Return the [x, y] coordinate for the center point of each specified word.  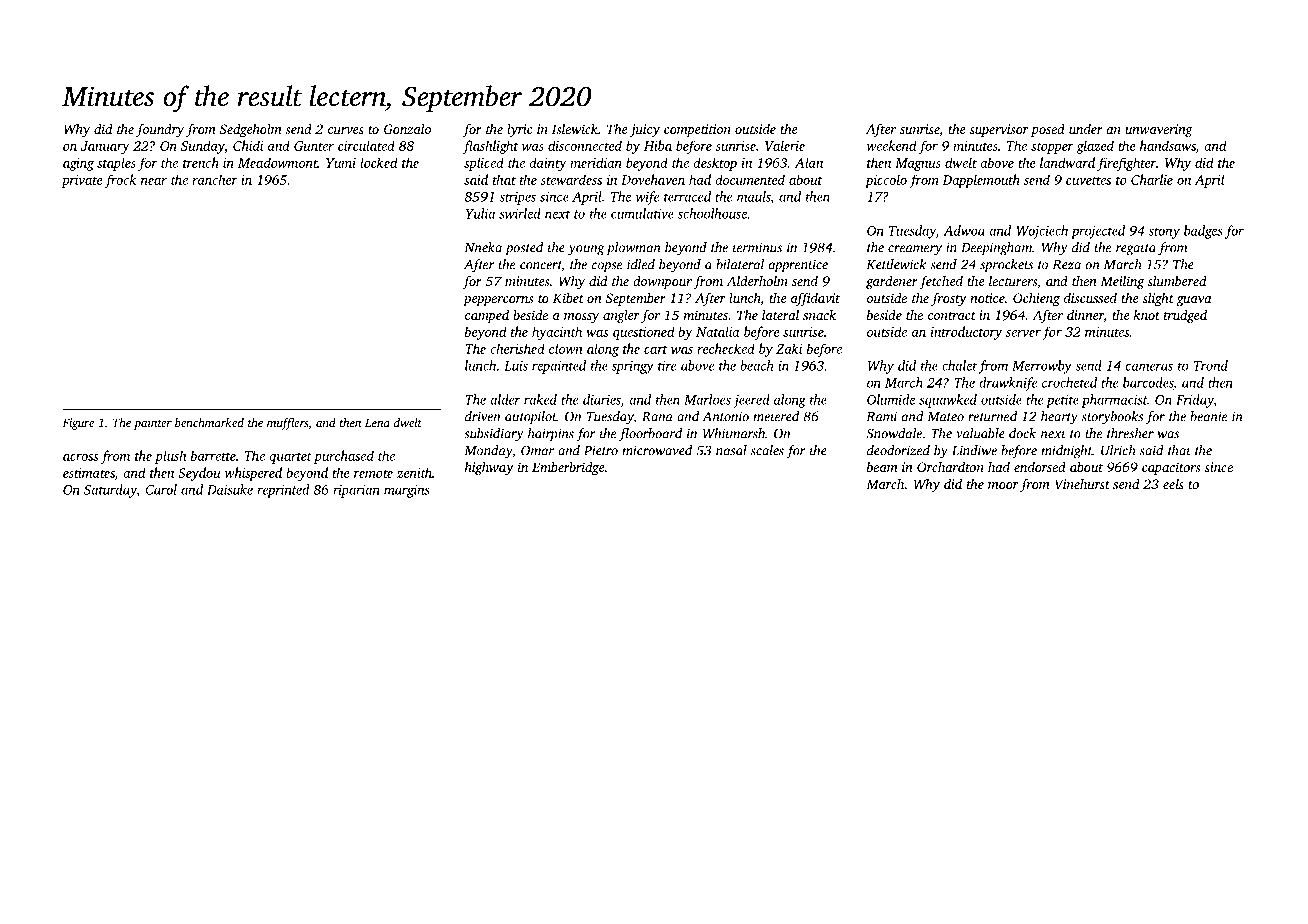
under [1086, 129]
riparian [356, 491]
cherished [517, 348]
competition [697, 130]
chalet [959, 365]
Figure [78, 424]
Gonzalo [407, 129]
